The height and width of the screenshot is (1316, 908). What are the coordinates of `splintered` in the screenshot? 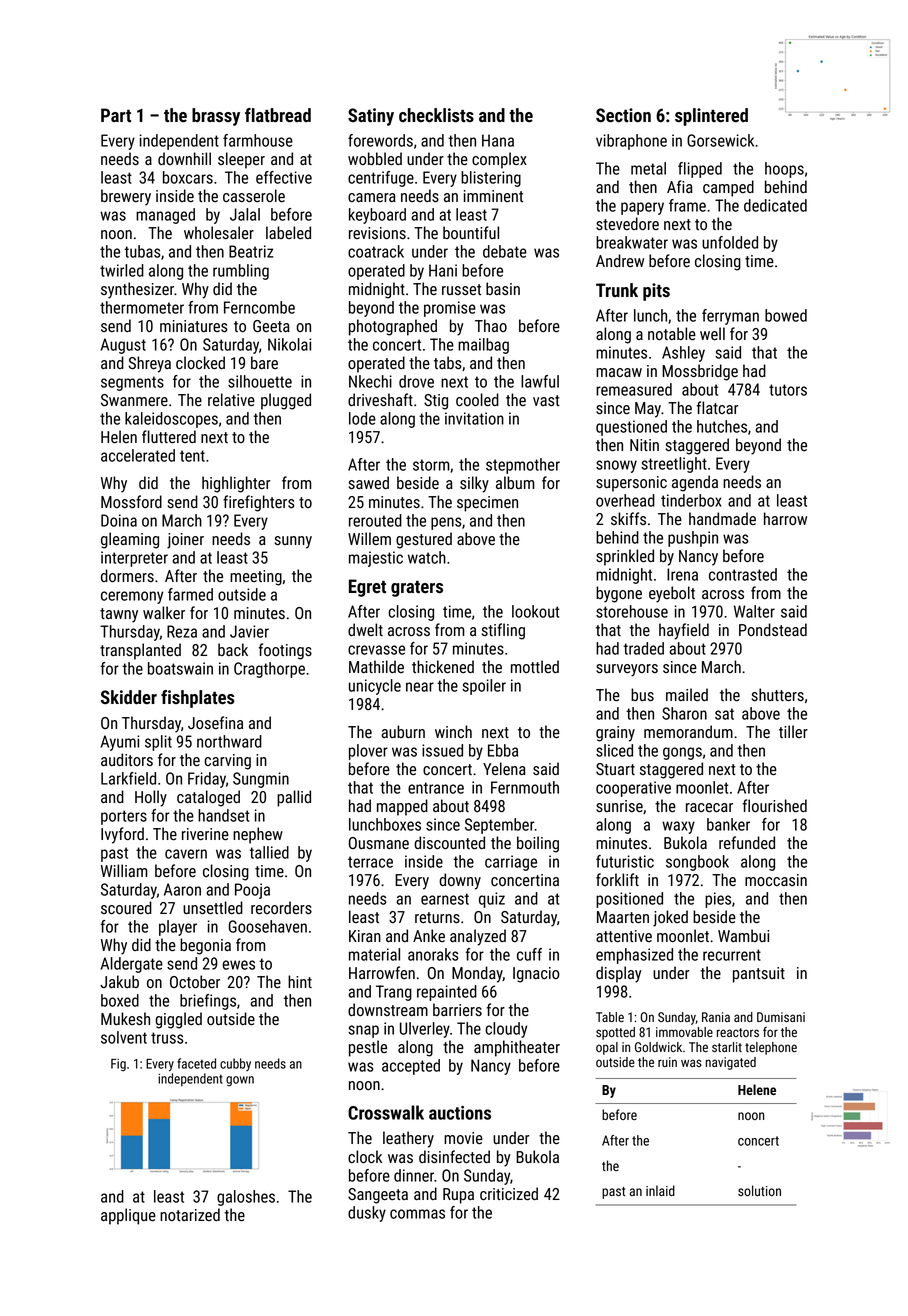 It's located at (711, 117).
